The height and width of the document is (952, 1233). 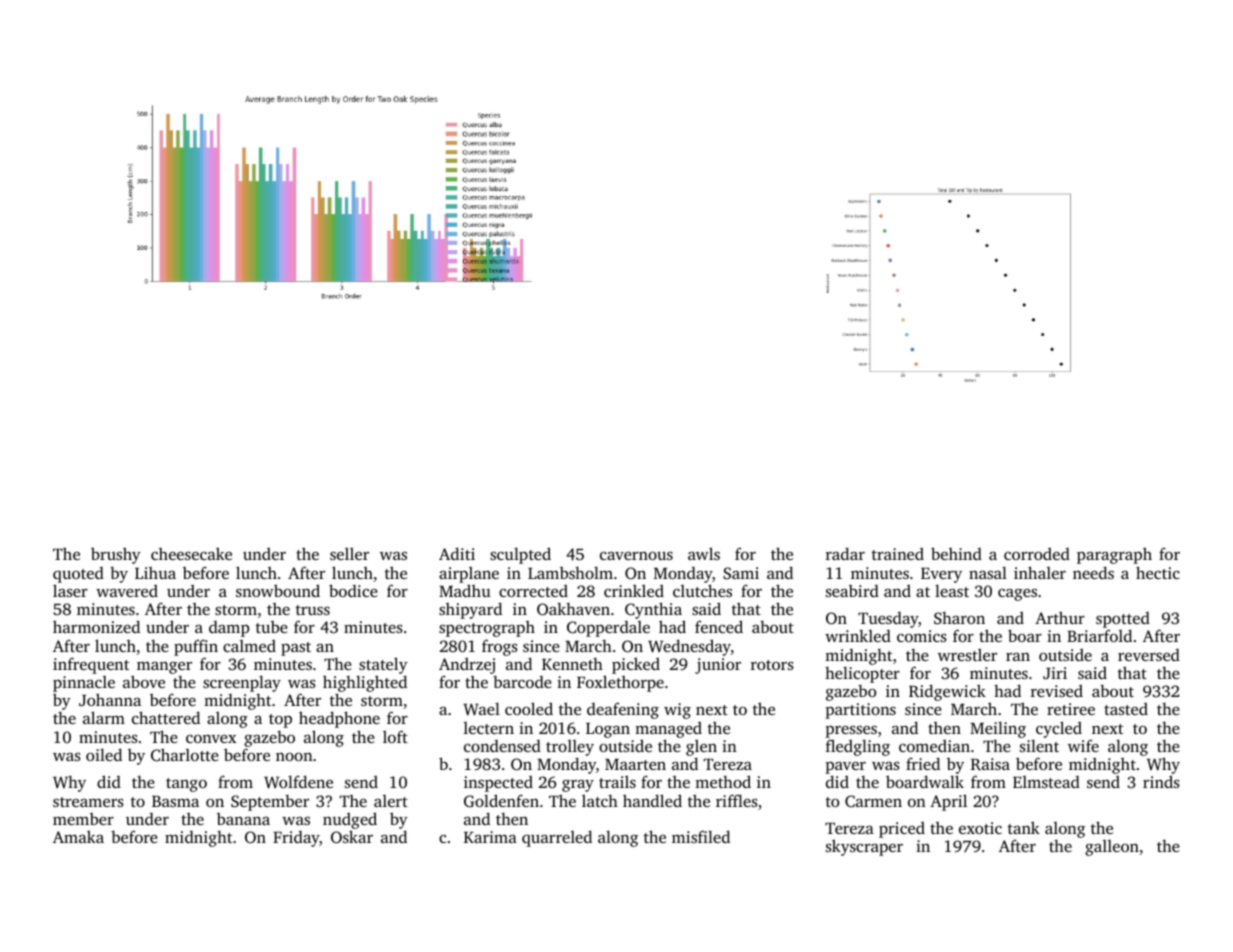 What do you see at coordinates (278, 590) in the document?
I see `snowbound` at bounding box center [278, 590].
